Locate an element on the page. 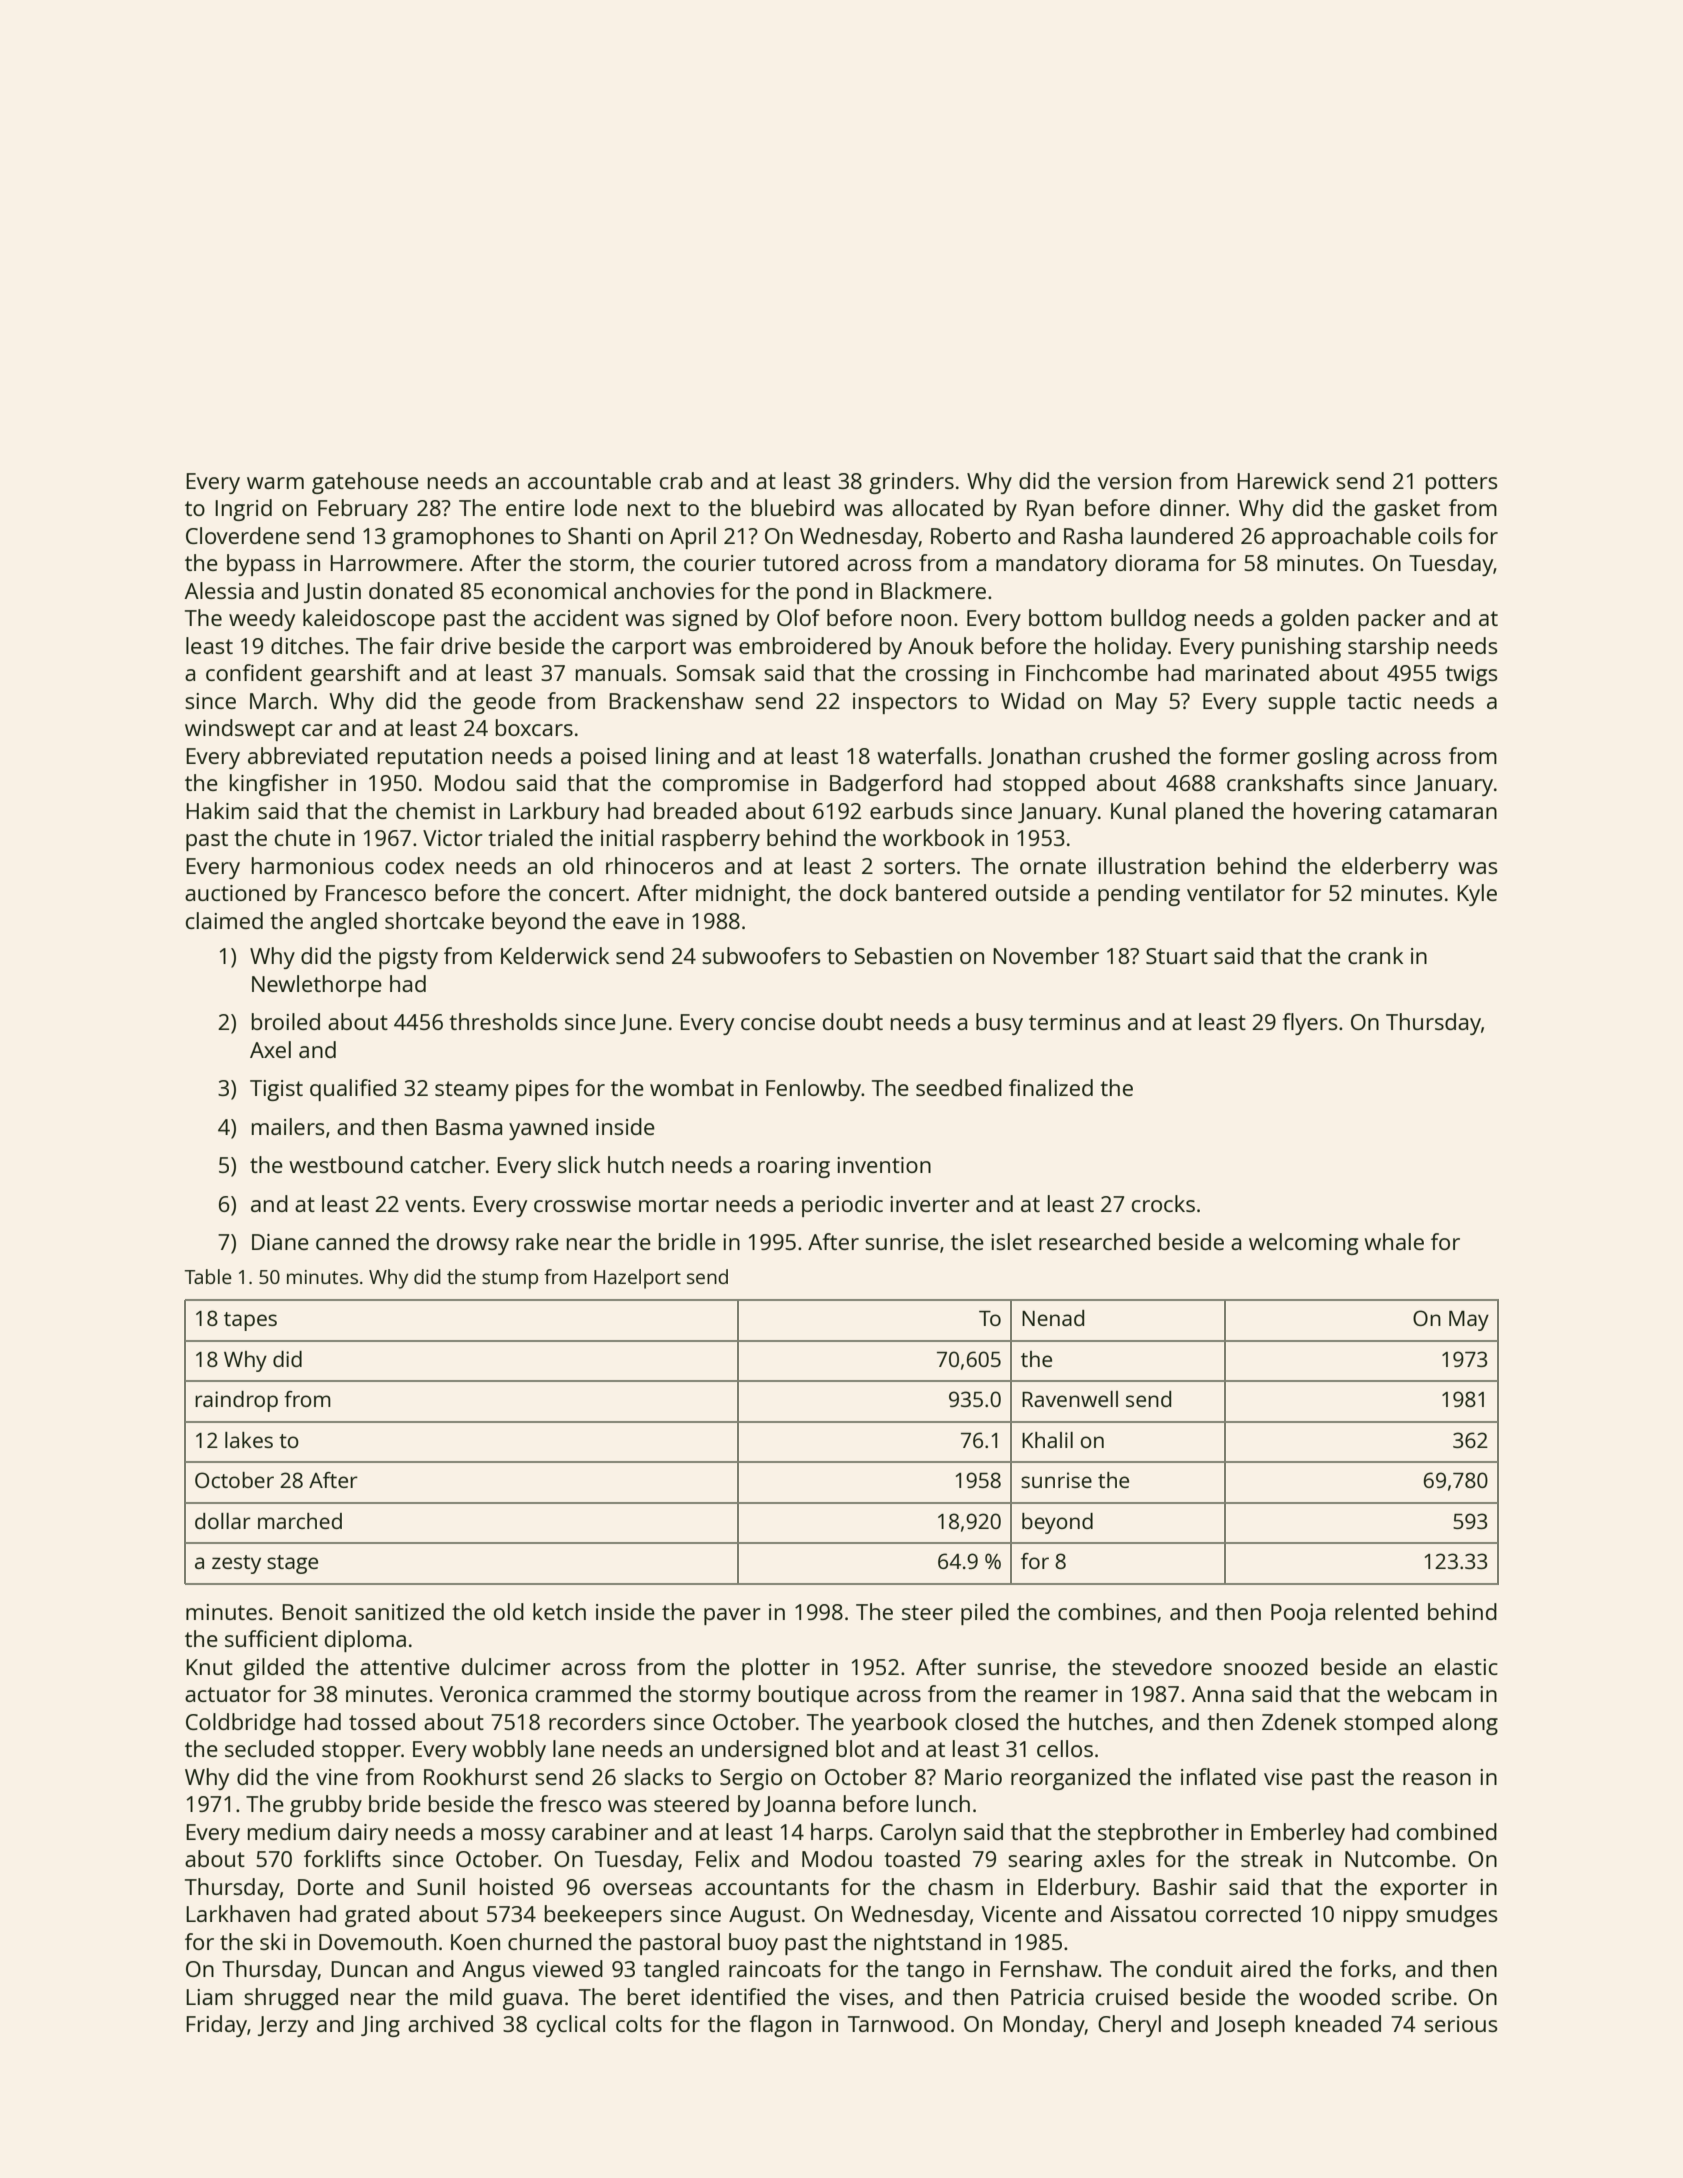 This image has height=2178, width=1683. grinders is located at coordinates (911, 483).
